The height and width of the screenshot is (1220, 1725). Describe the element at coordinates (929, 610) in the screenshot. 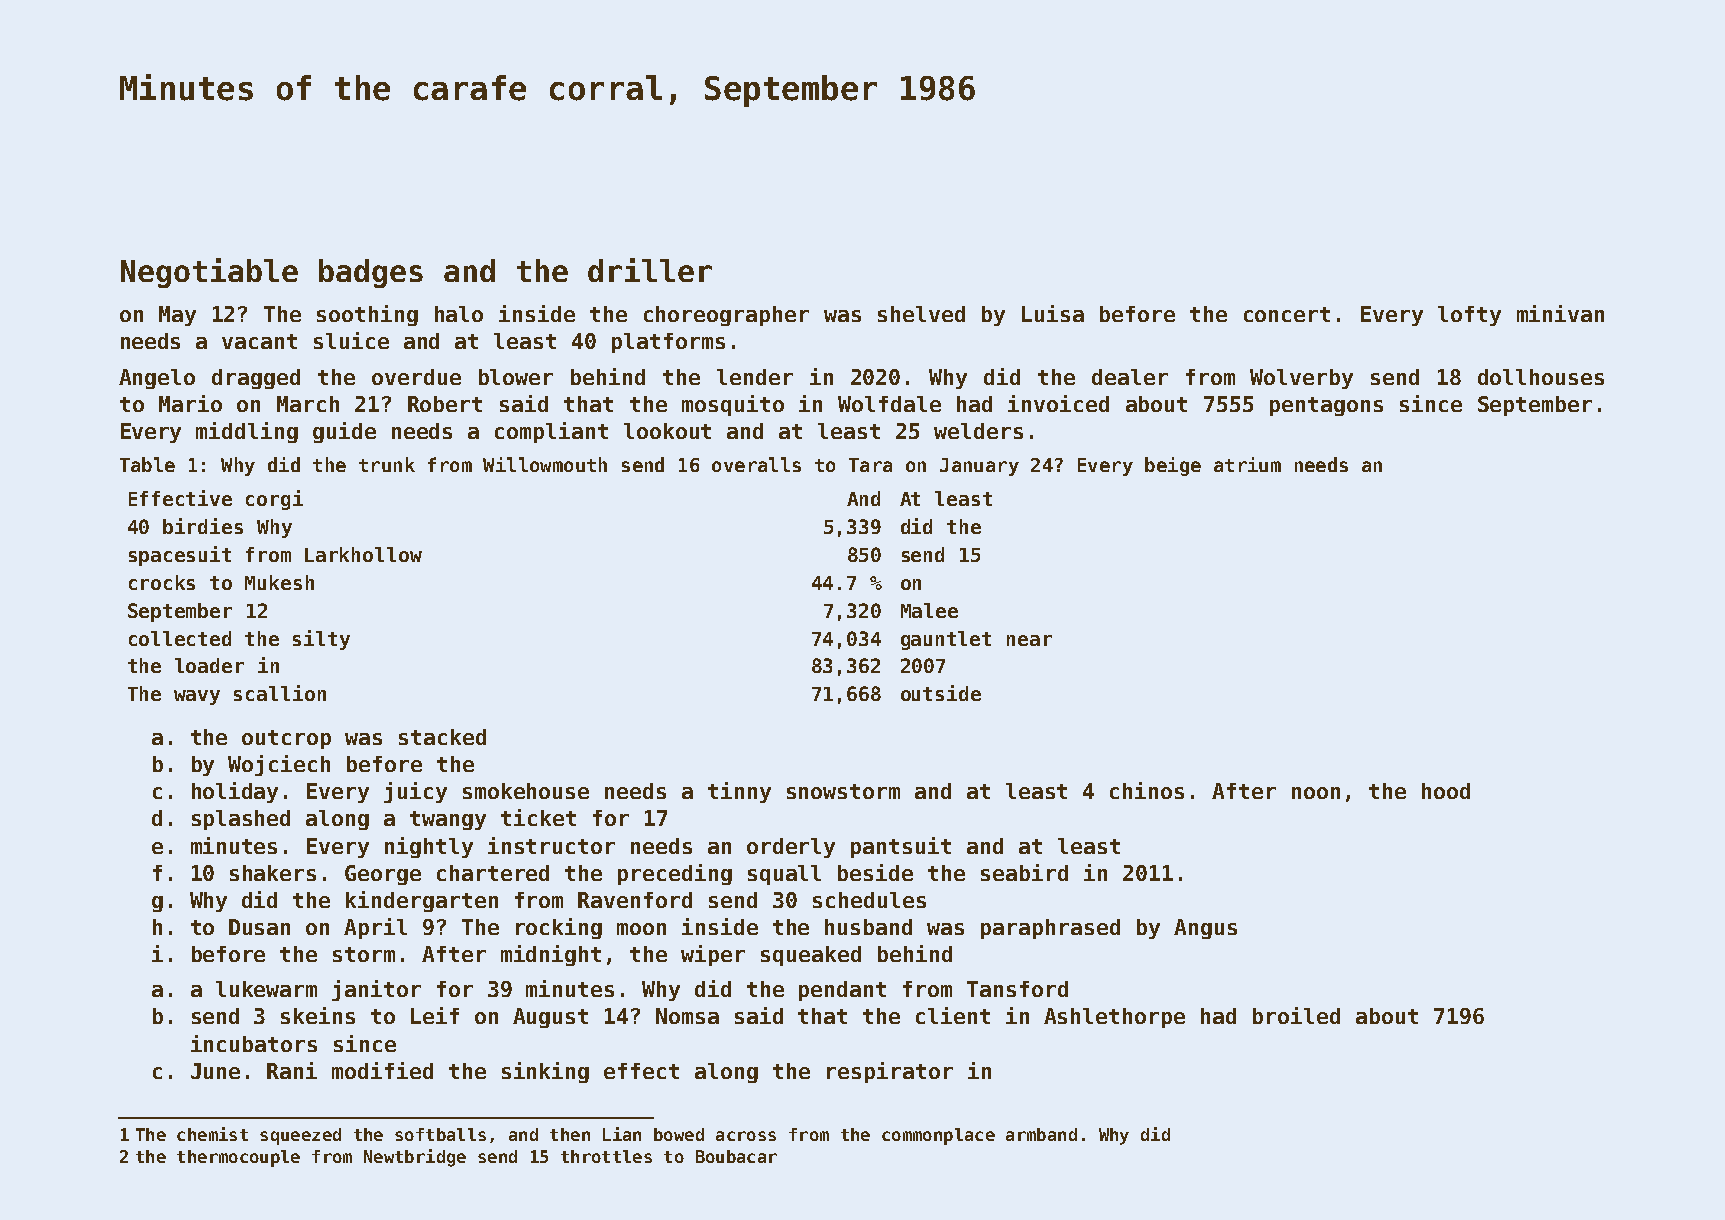

I see `Malee` at that location.
